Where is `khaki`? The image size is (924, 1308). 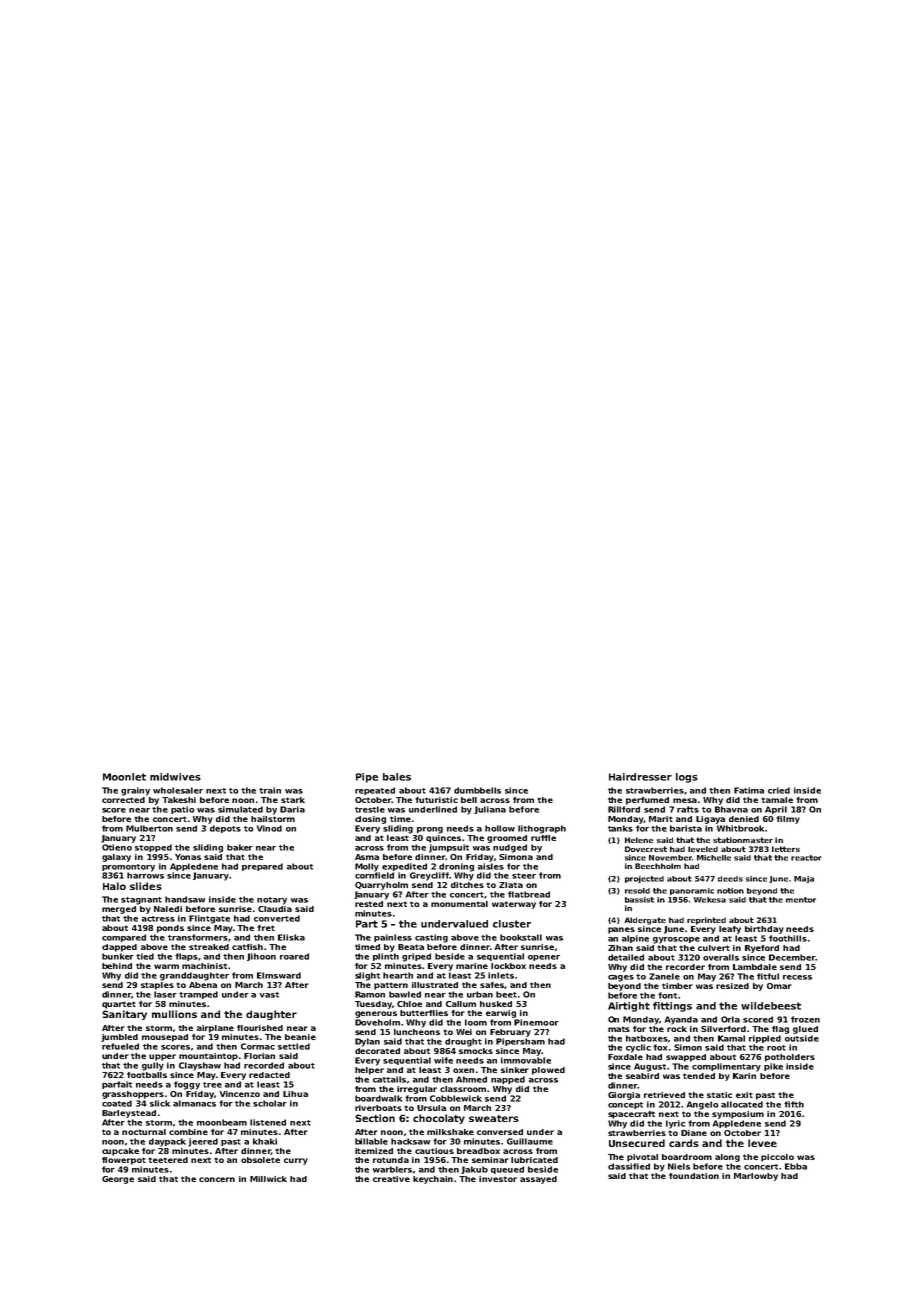
khaki is located at coordinates (265, 1141).
